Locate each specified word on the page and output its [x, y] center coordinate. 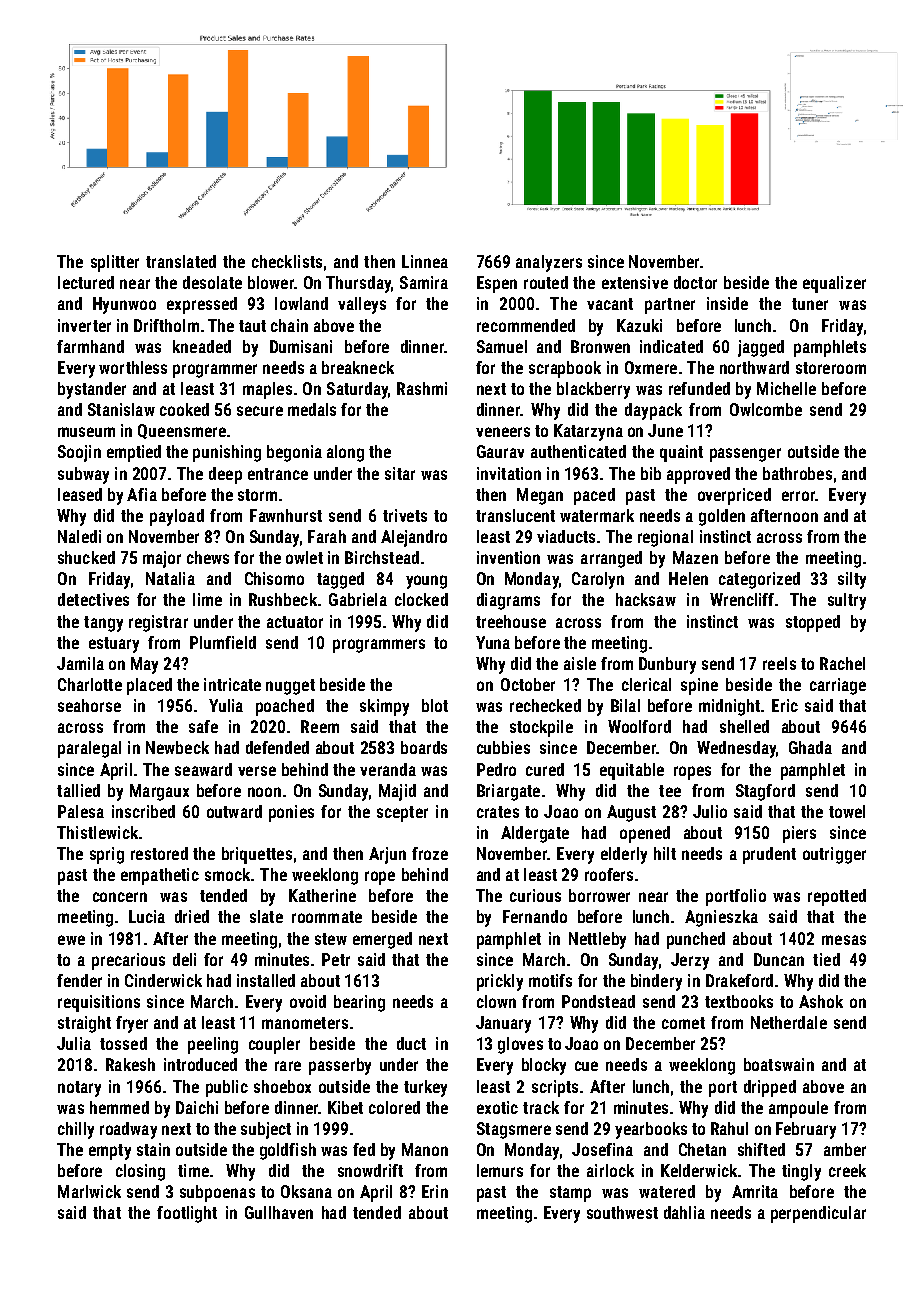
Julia [74, 1043]
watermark [597, 515]
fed [364, 1149]
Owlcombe [766, 409]
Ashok [821, 1001]
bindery [656, 982]
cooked [184, 409]
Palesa [81, 811]
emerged [382, 940]
